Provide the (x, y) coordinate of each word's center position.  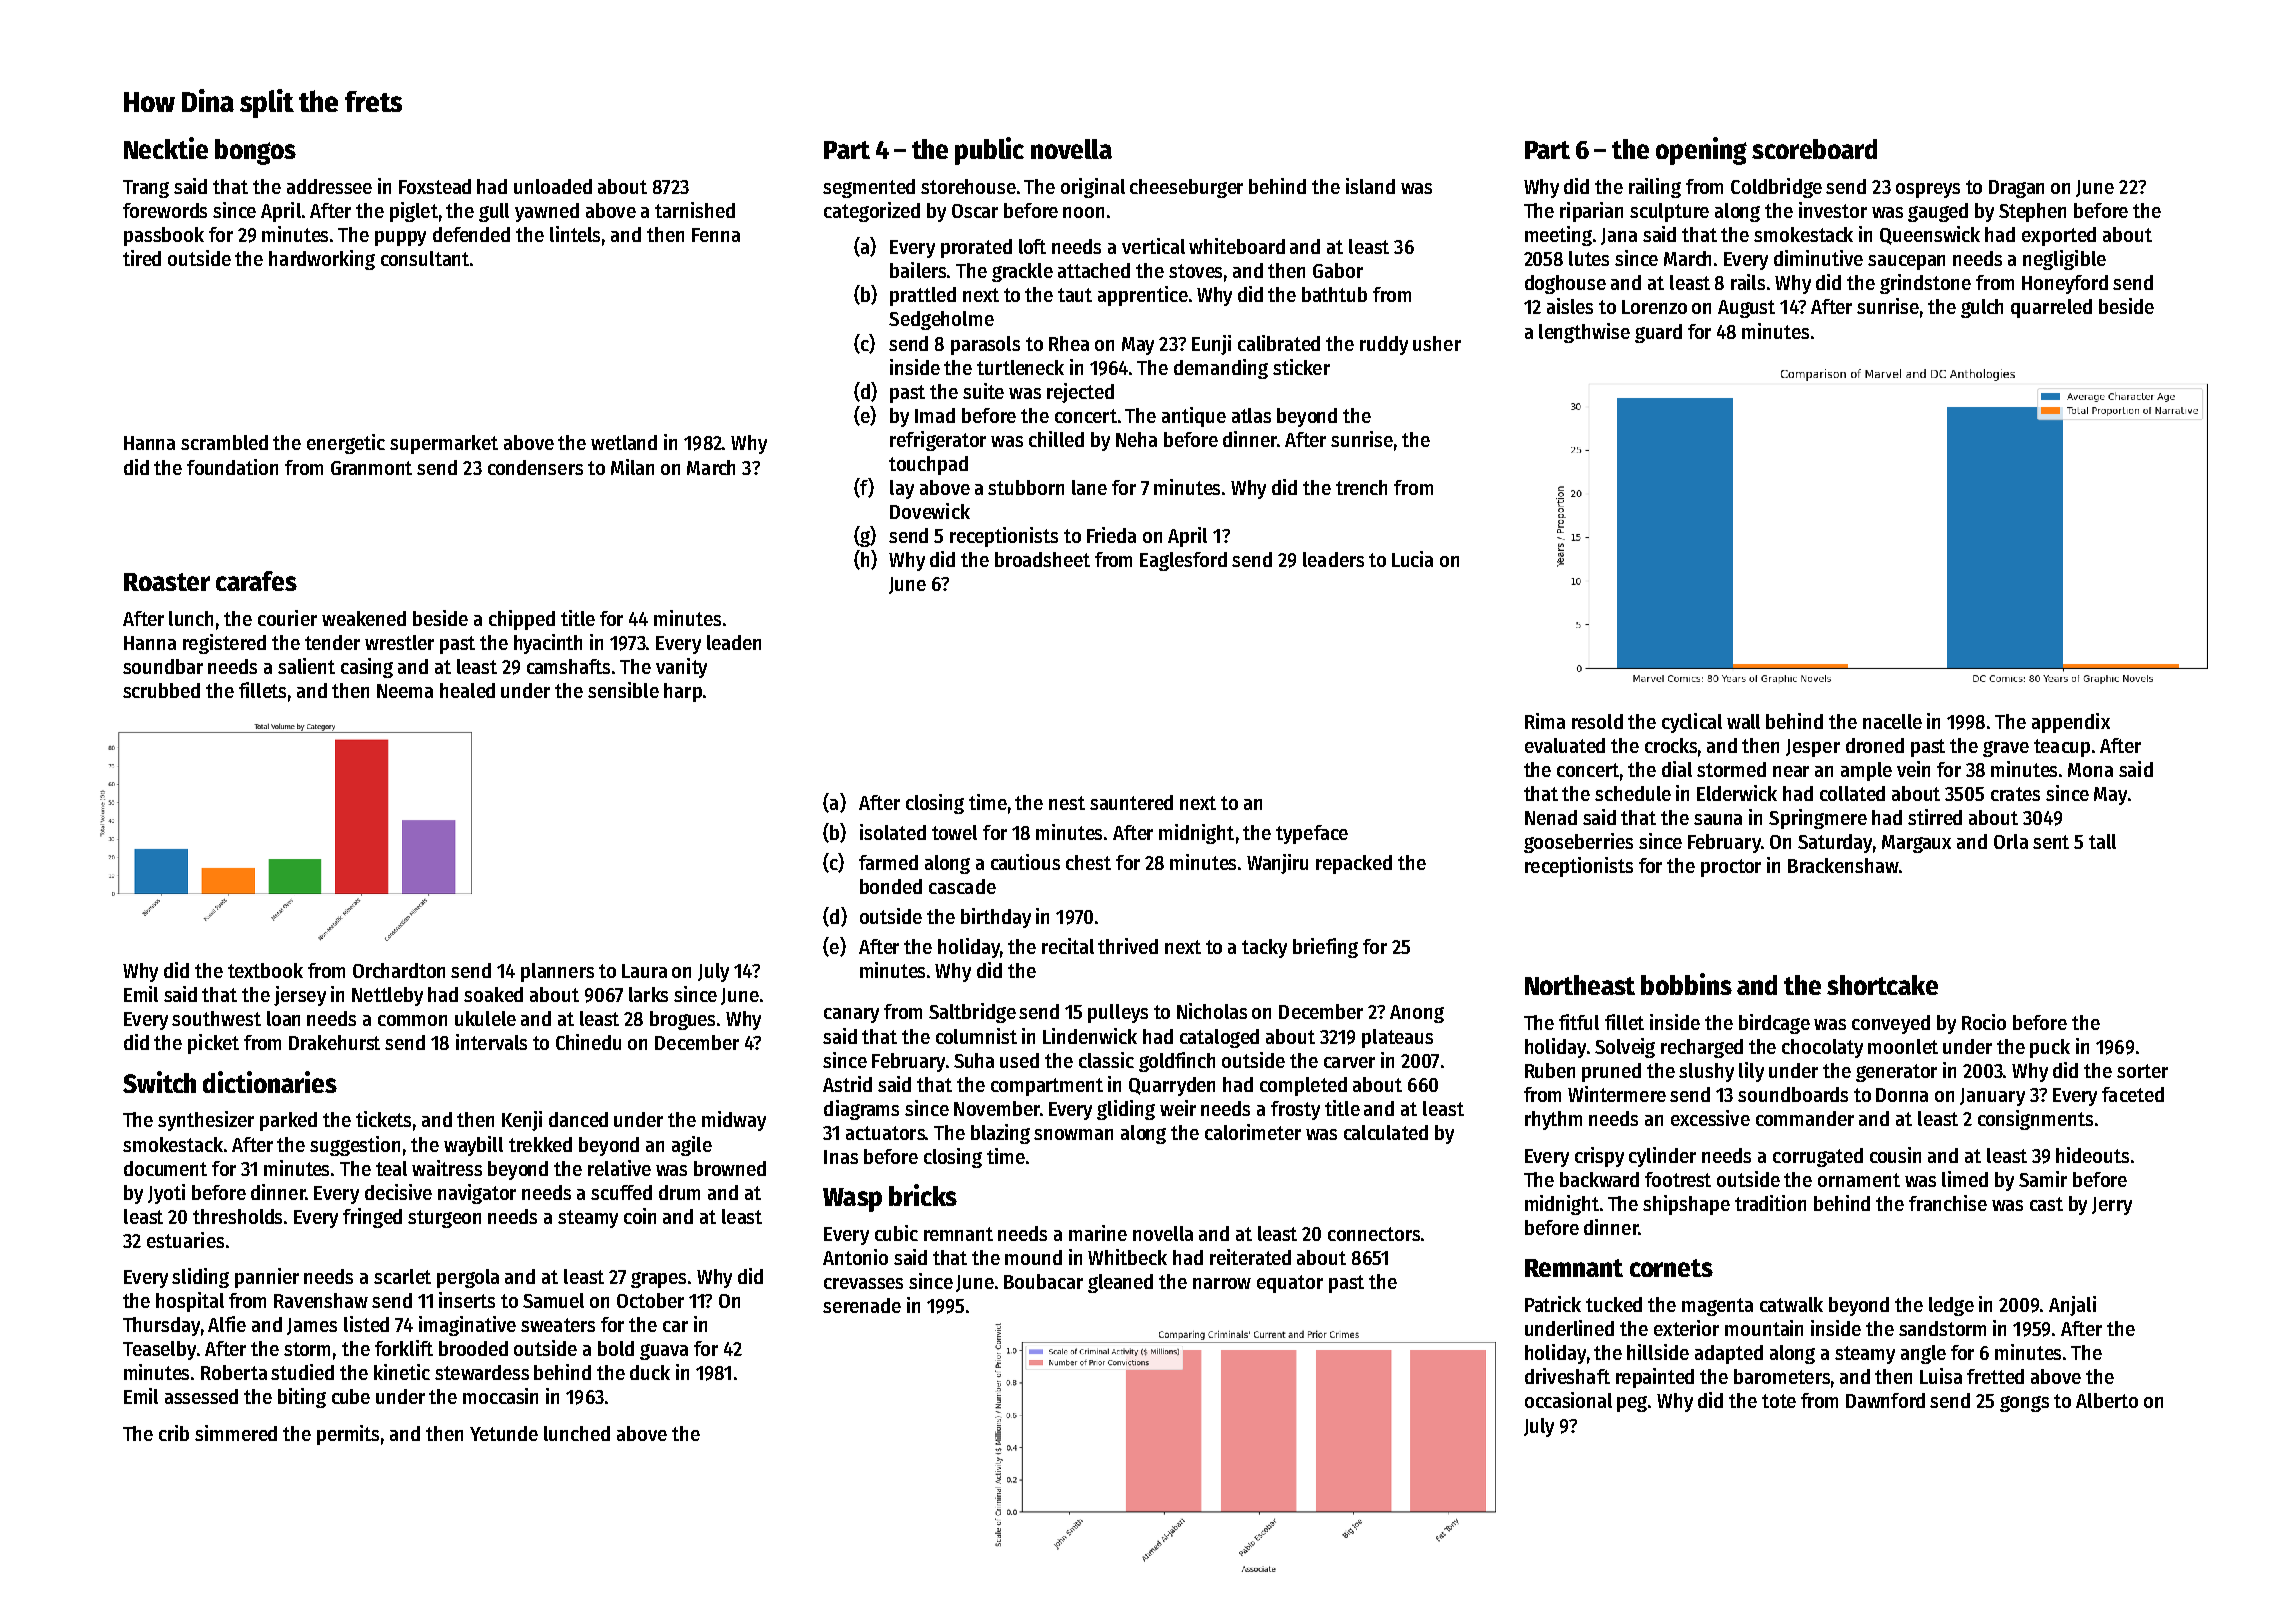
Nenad (1551, 817)
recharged (1702, 1048)
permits (348, 1435)
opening (1701, 151)
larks (648, 994)
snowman (1073, 1134)
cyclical (1692, 723)
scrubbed (161, 690)
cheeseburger (1186, 188)
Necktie (166, 148)
